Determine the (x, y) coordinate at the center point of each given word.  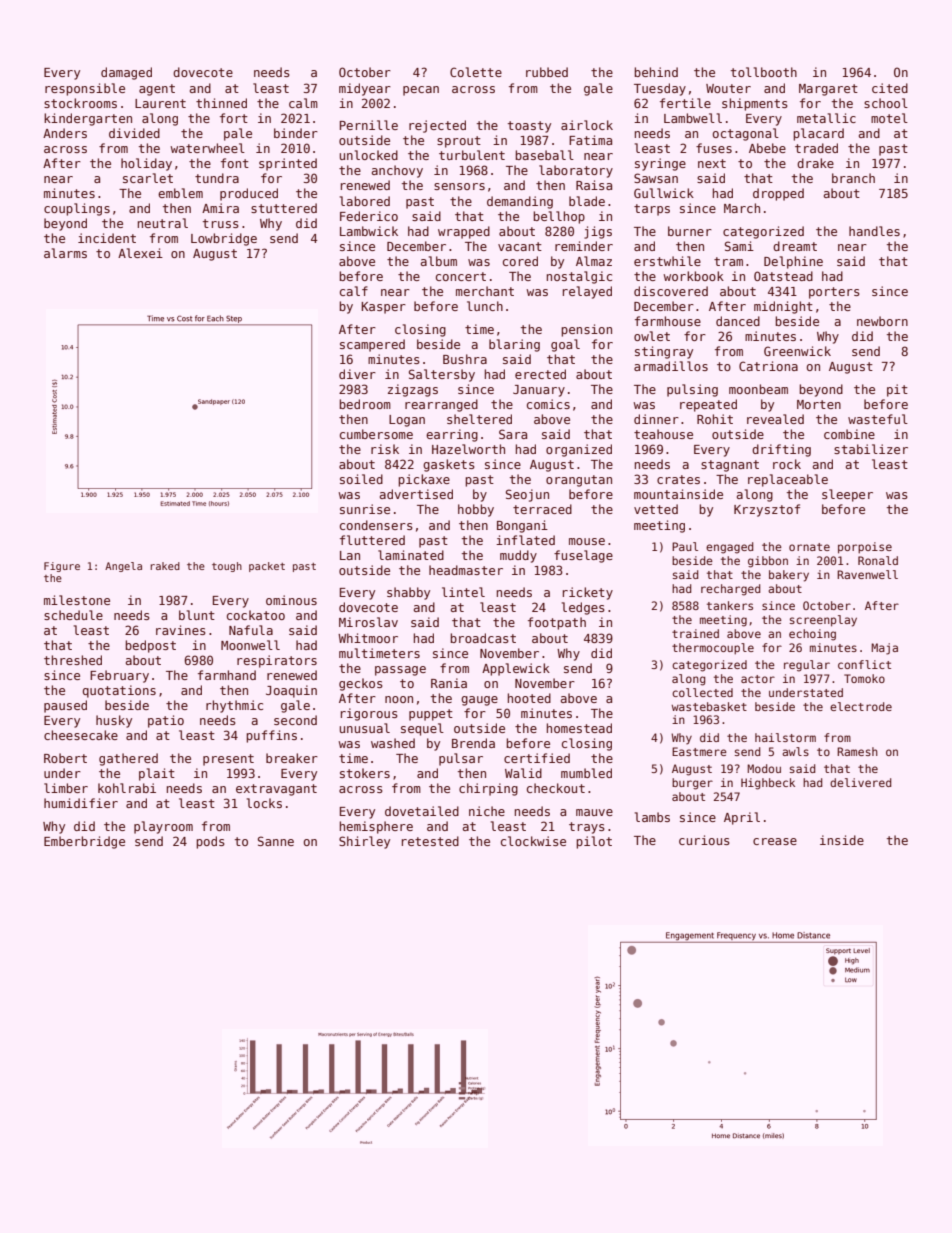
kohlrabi (127, 788)
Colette (476, 72)
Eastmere (699, 751)
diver (357, 374)
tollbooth (764, 72)
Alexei (140, 253)
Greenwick (797, 351)
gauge (479, 701)
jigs (598, 232)
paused (65, 706)
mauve (594, 812)
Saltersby (442, 375)
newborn (882, 321)
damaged (126, 73)
